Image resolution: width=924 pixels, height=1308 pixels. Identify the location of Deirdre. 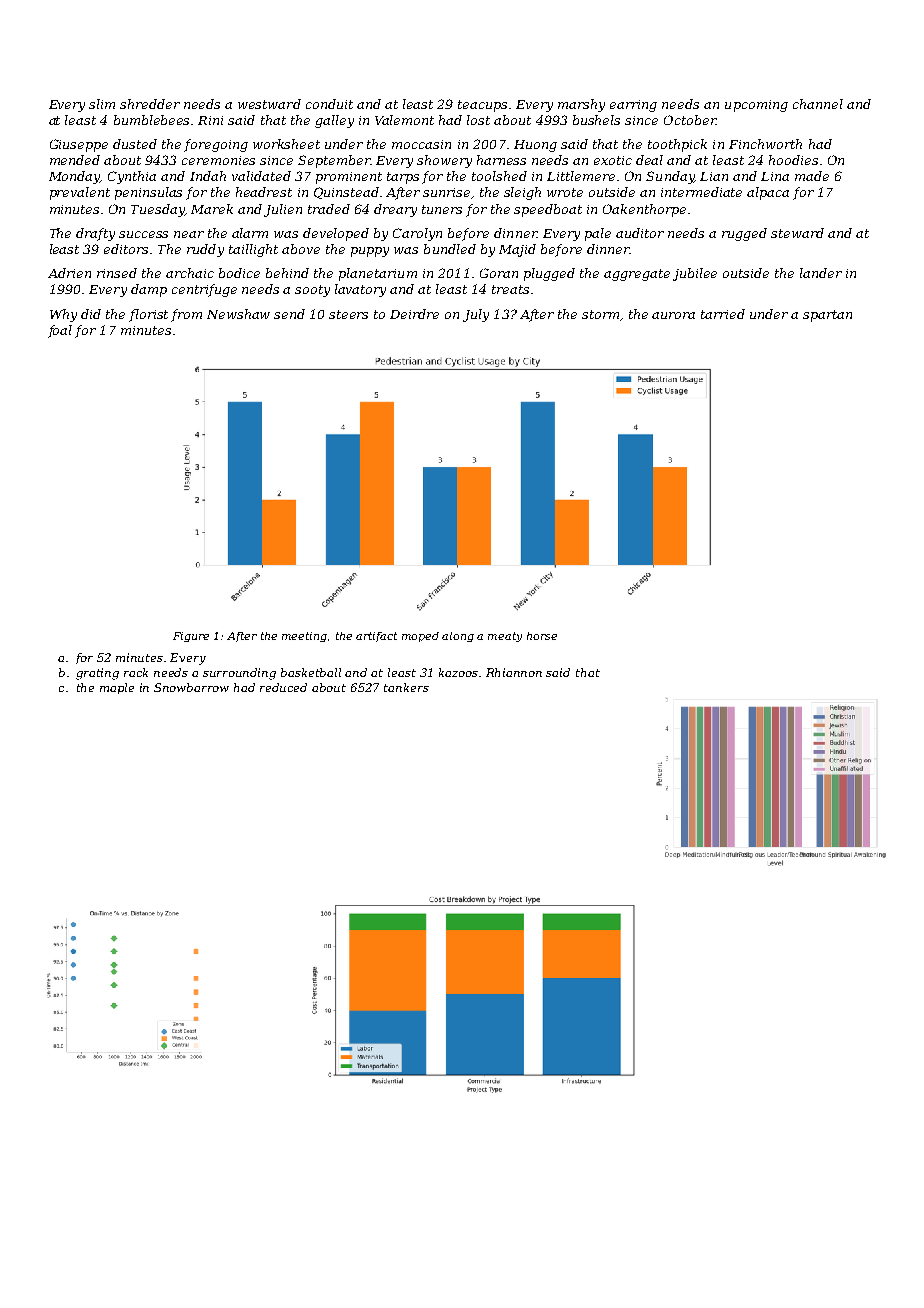
(414, 314).
